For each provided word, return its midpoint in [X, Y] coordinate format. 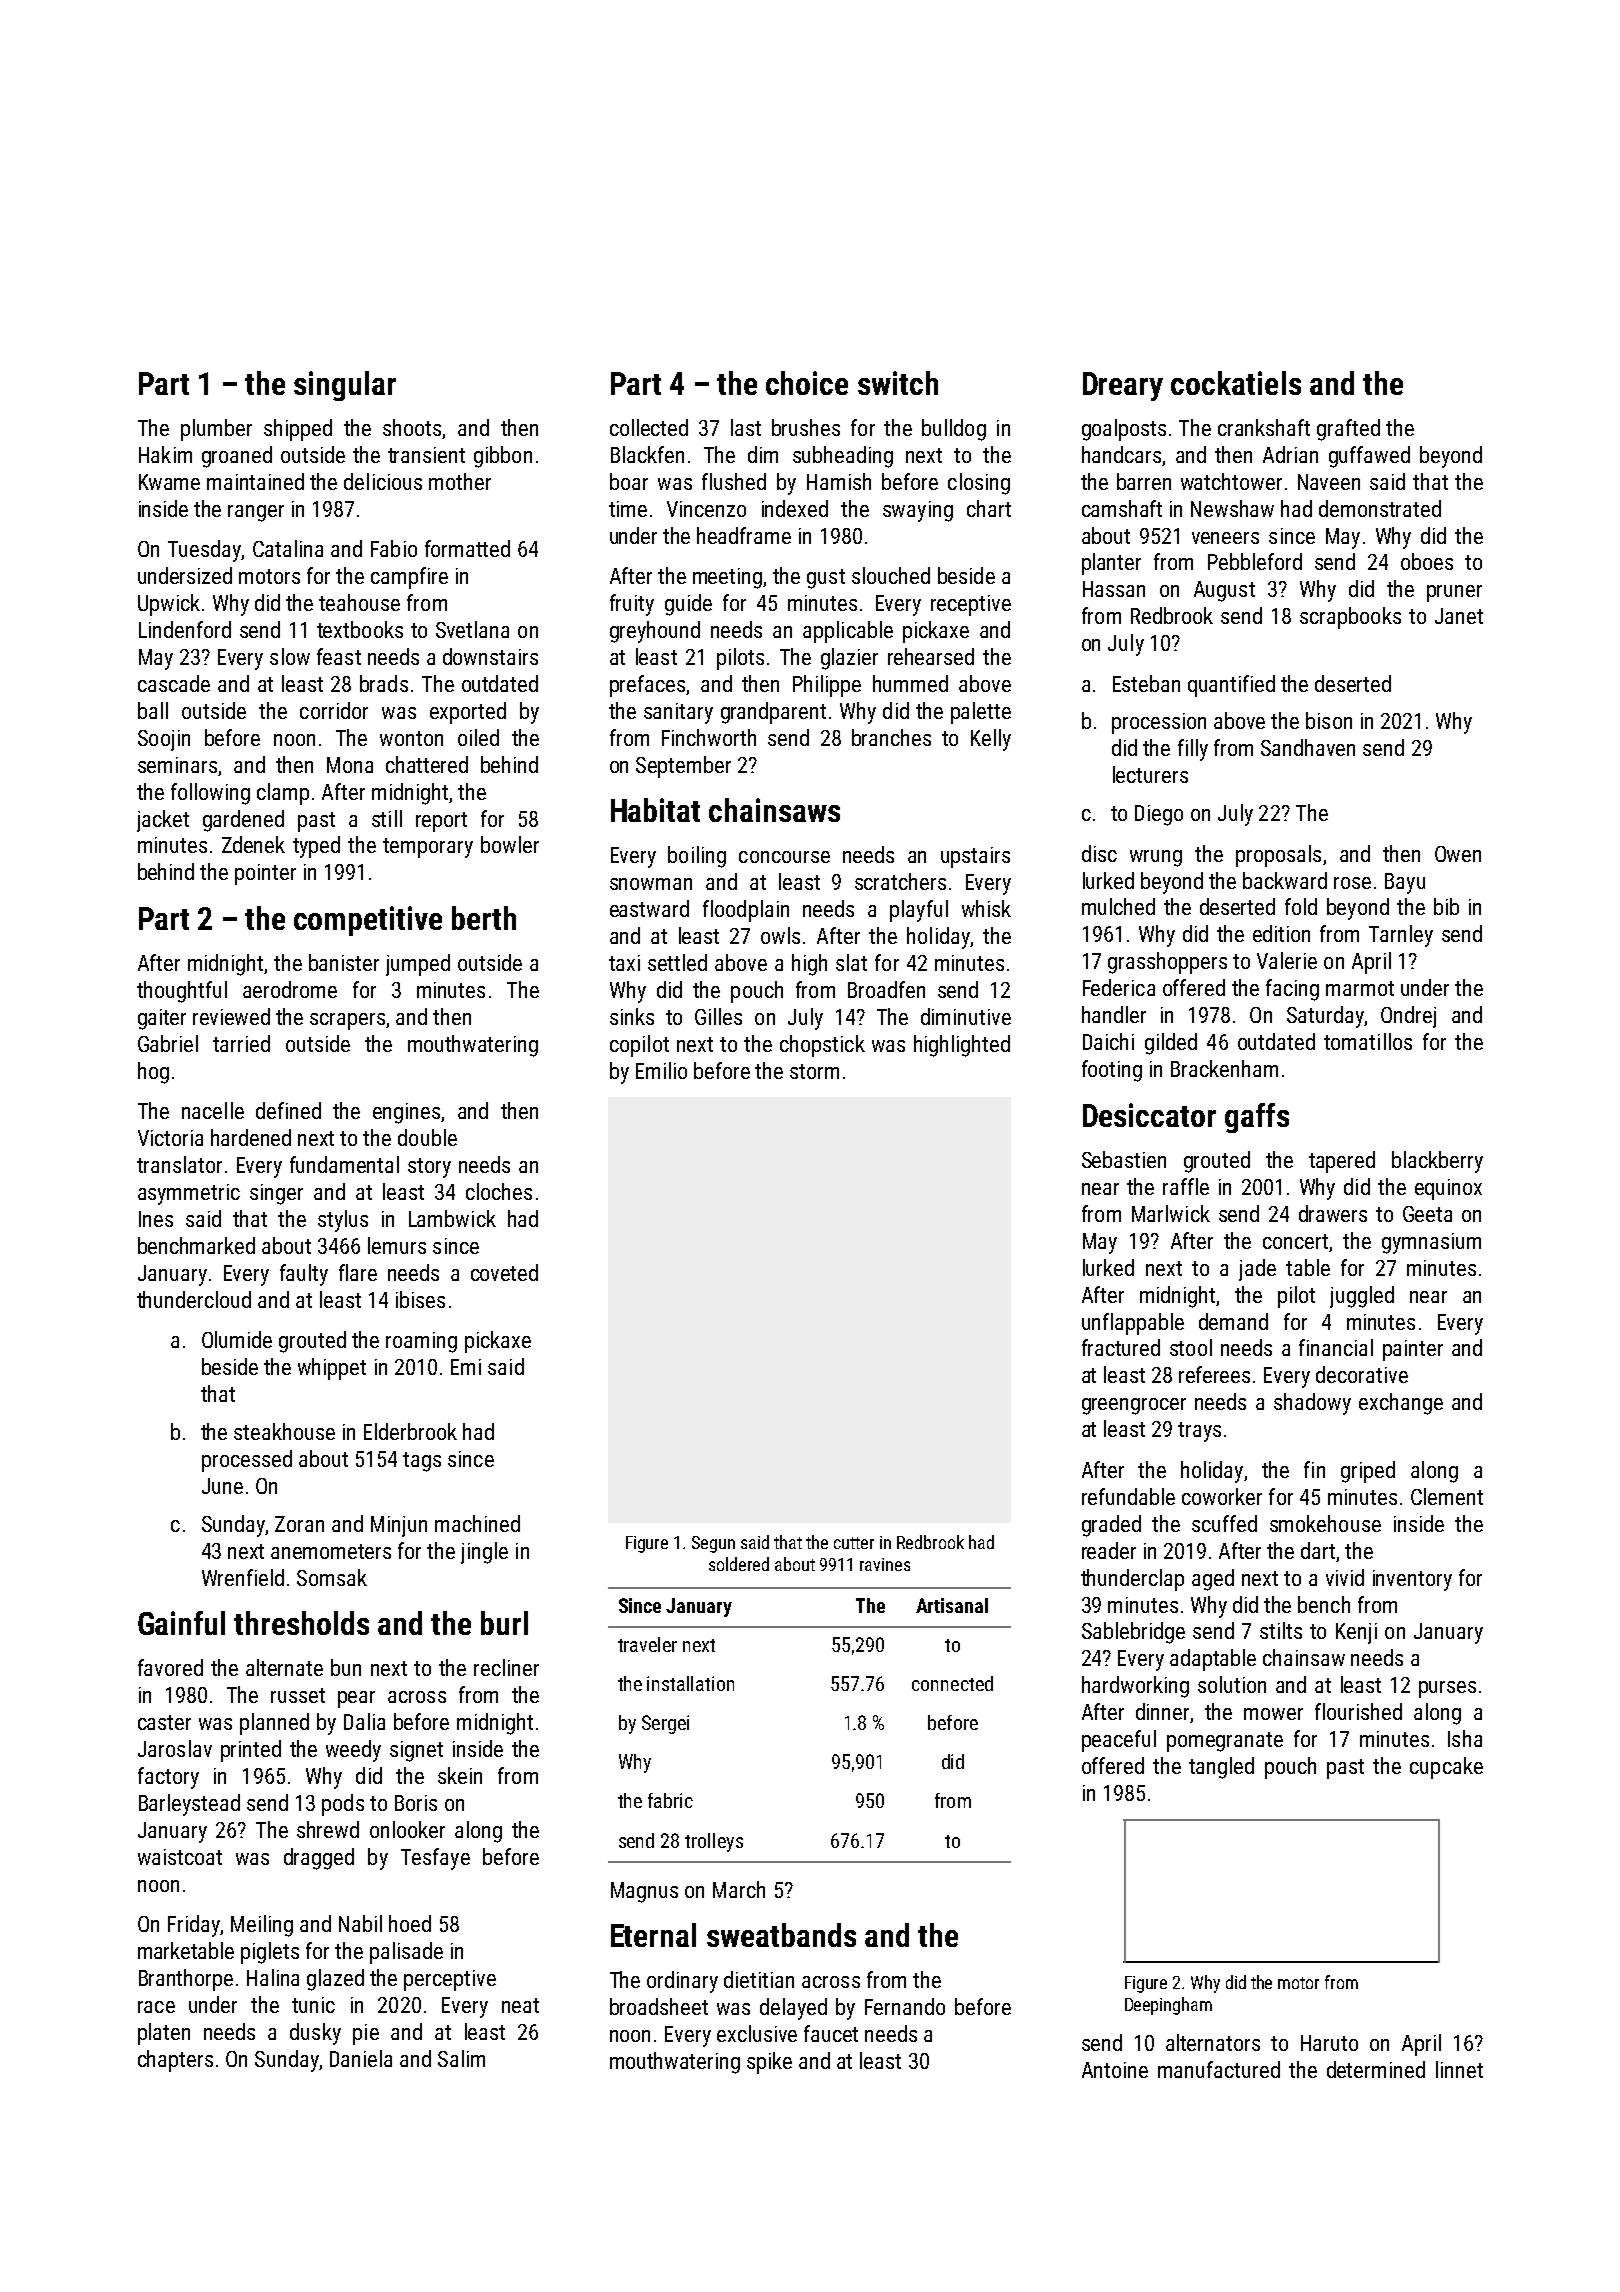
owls [780, 935]
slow [290, 656]
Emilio [661, 1070]
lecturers [1150, 774]
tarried [241, 1043]
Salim [461, 2058]
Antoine [1115, 2070]
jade [1257, 1270]
